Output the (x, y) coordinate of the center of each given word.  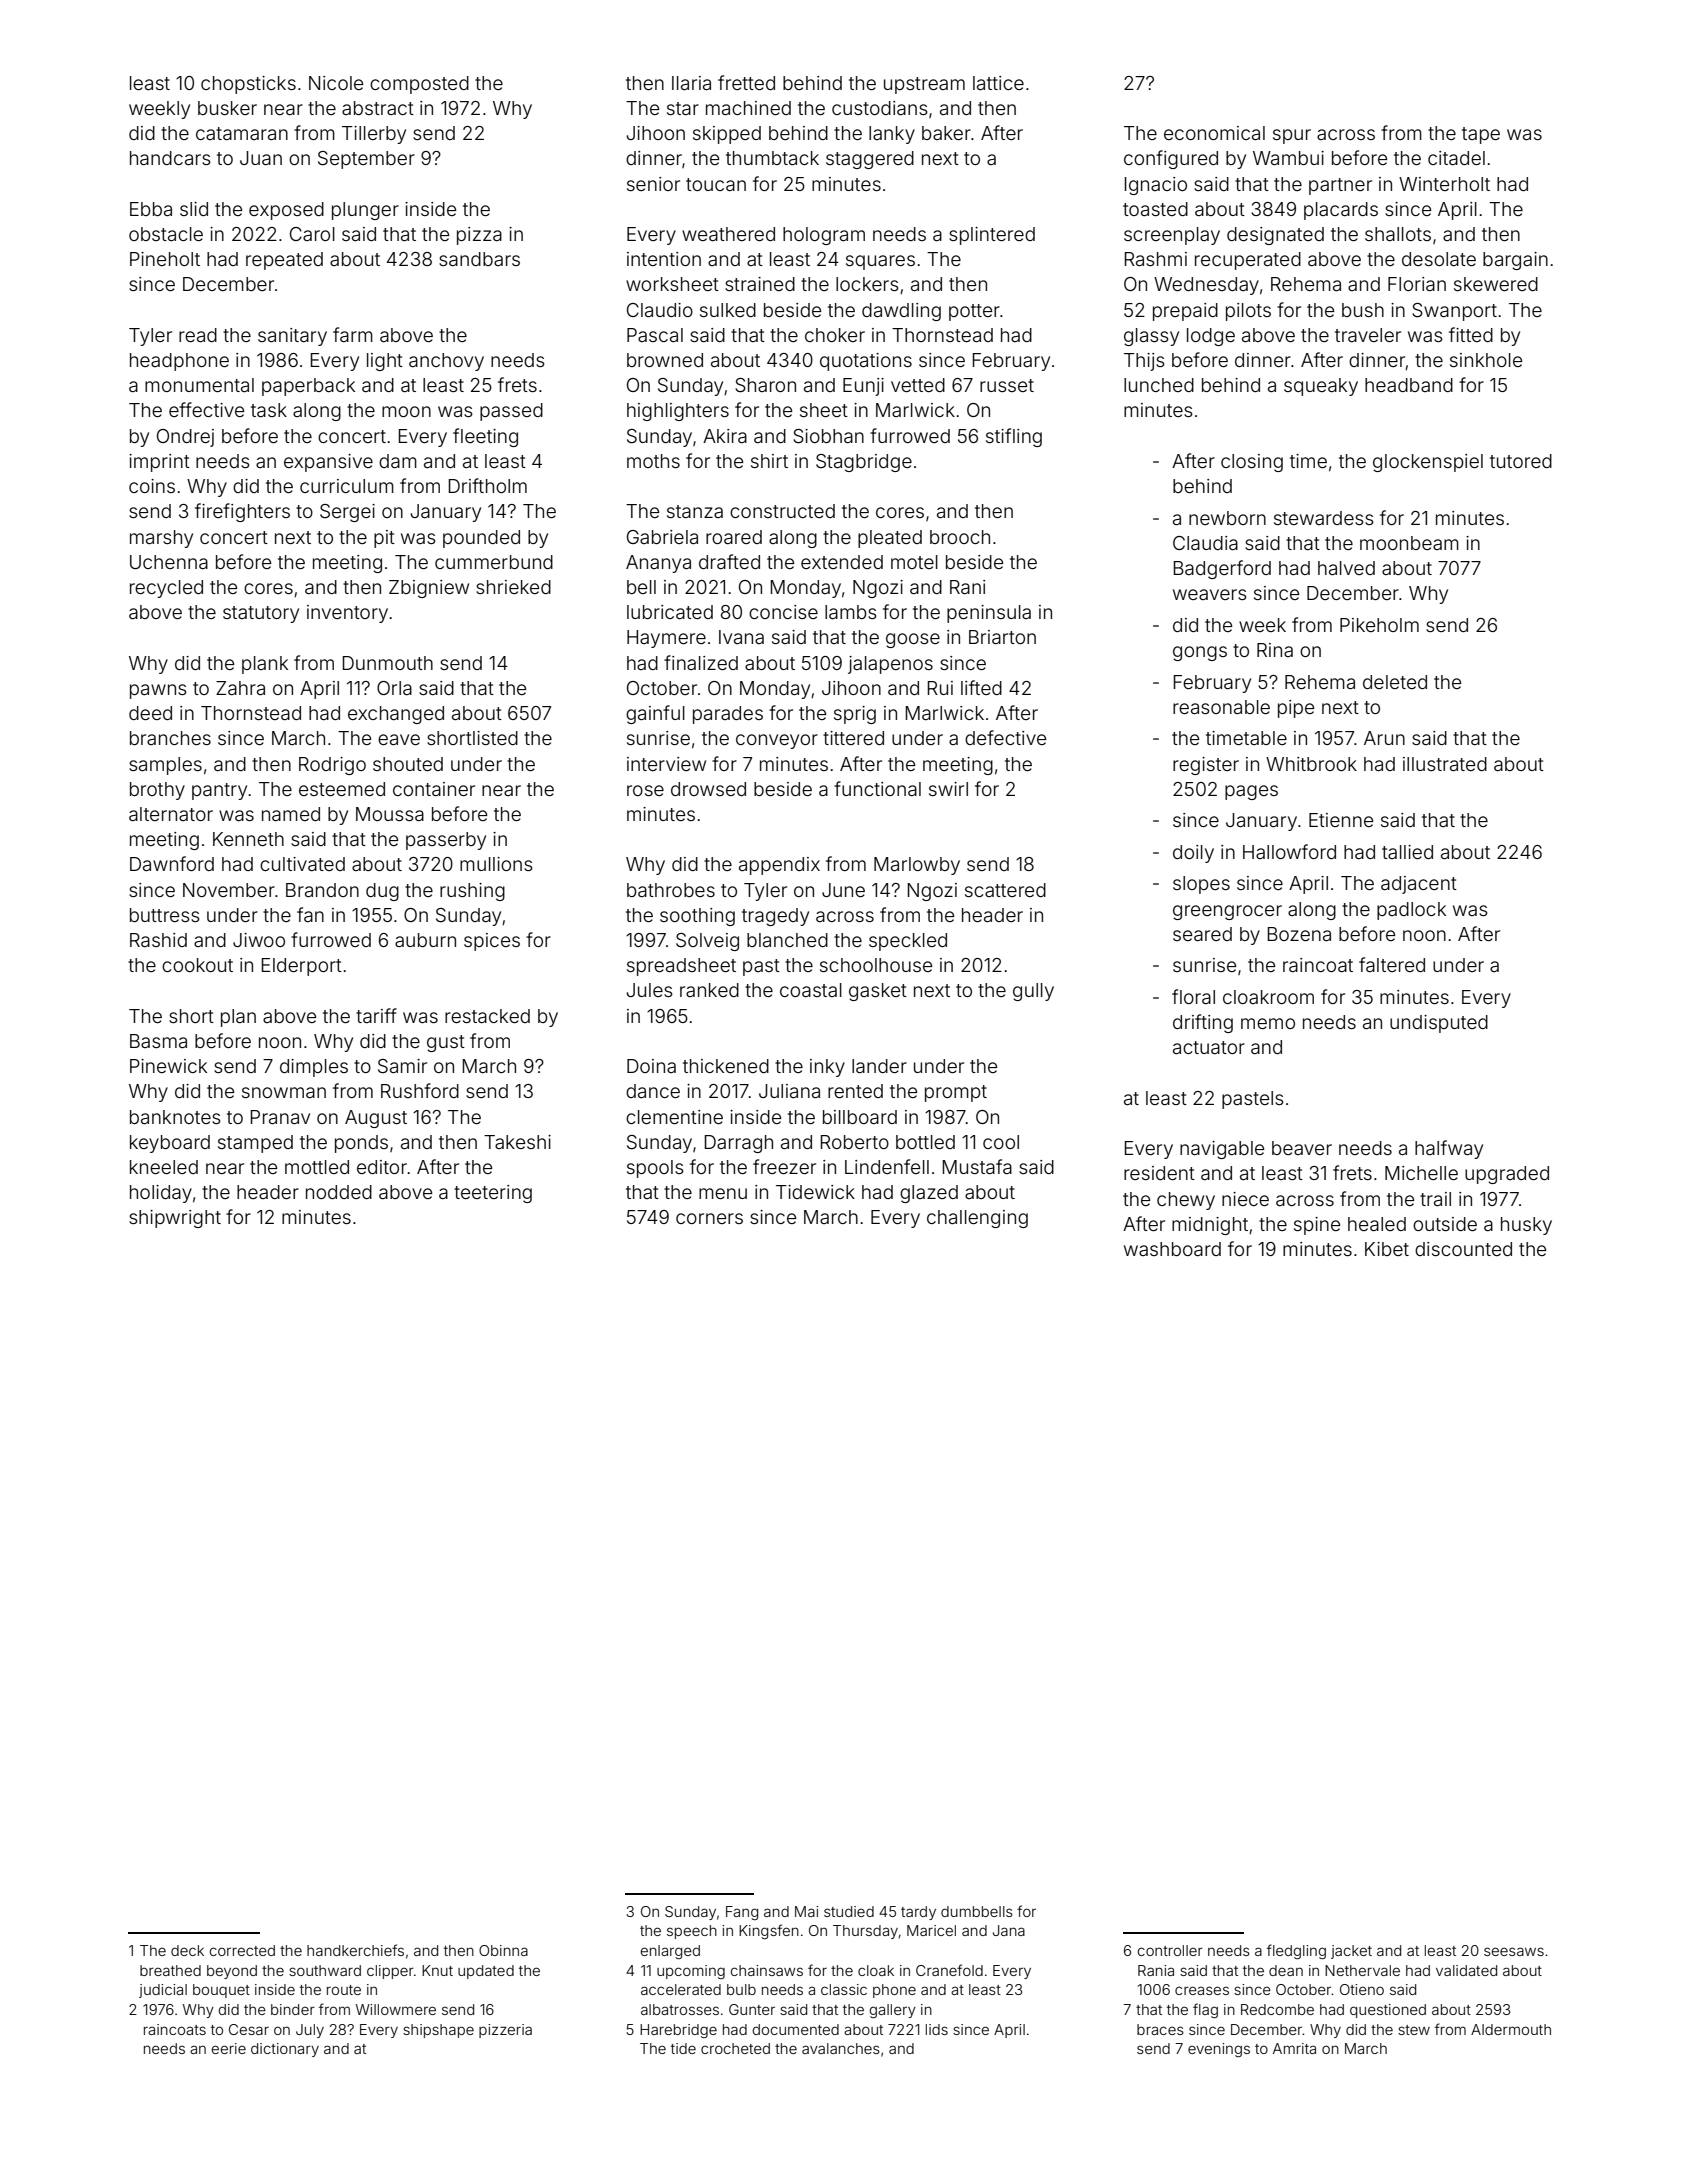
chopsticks (248, 85)
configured (1171, 159)
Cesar (249, 2029)
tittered (853, 738)
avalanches (841, 2048)
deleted (1395, 682)
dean (1286, 1970)
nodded (339, 1192)
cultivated (302, 864)
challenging (977, 1219)
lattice (998, 83)
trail (1435, 1199)
